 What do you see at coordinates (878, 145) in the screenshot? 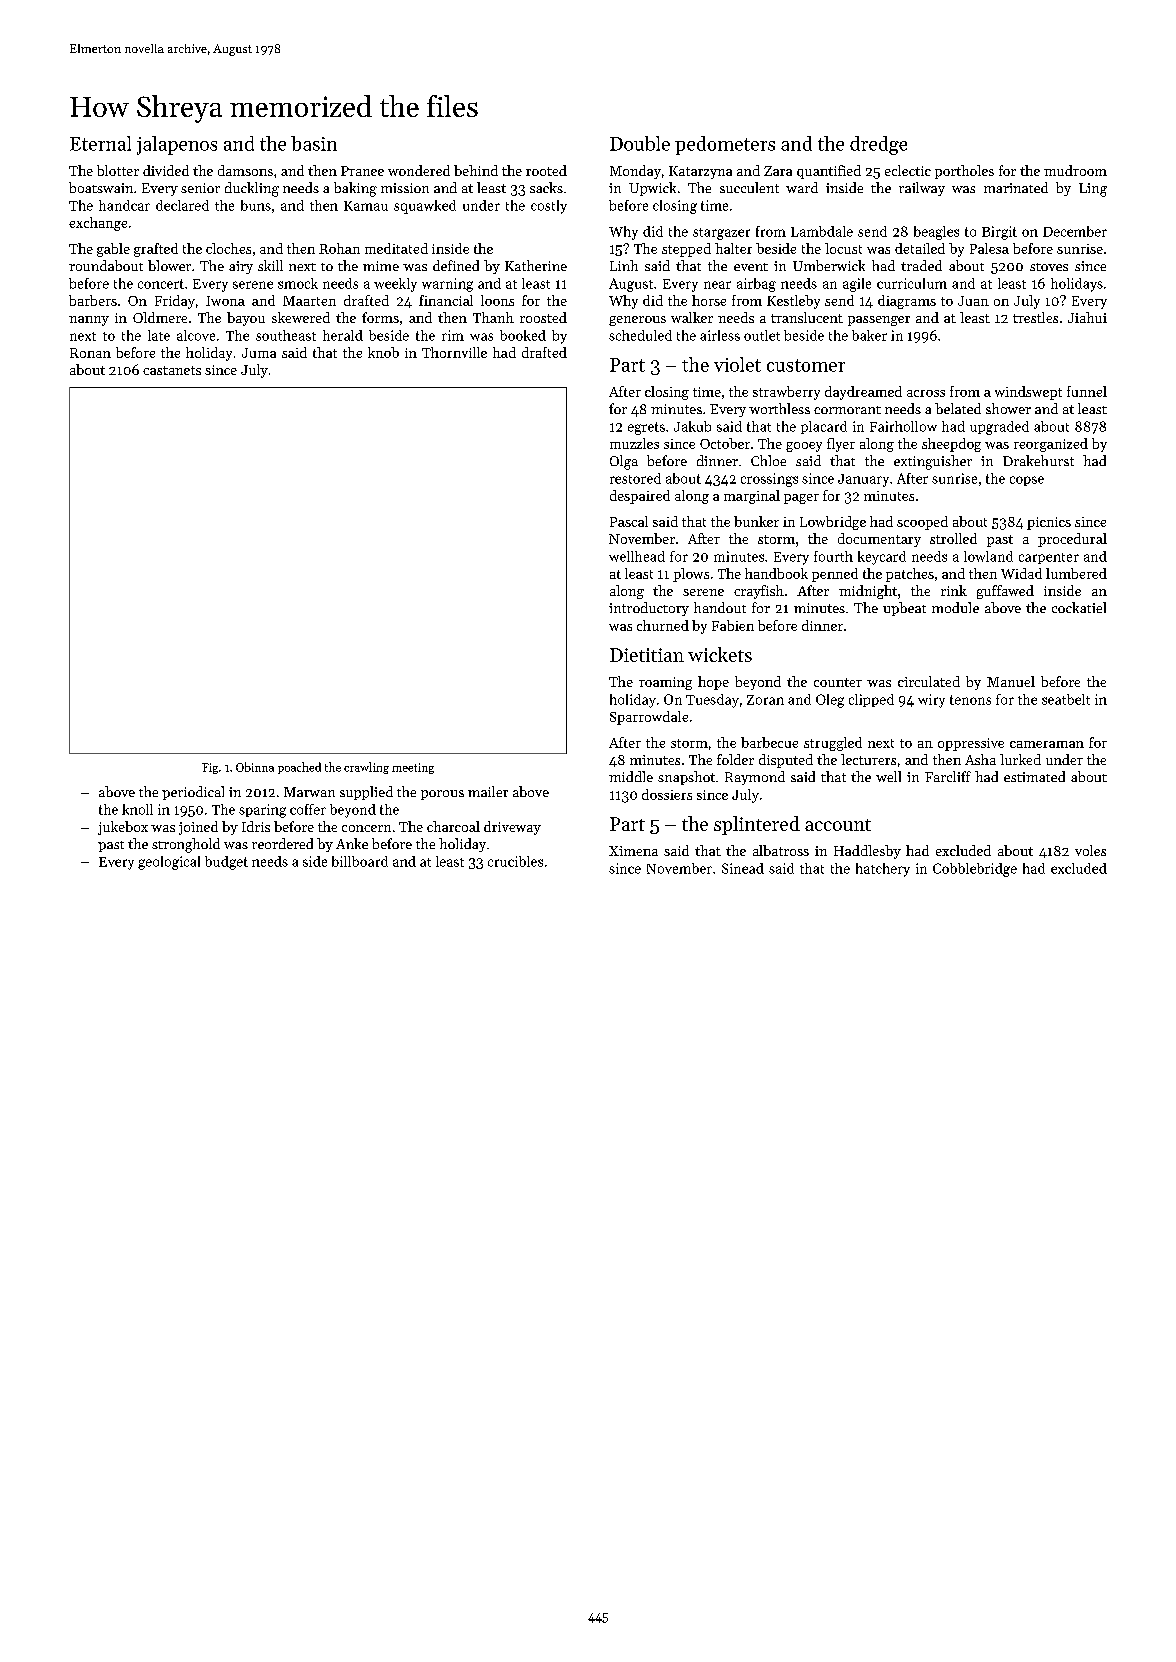
I see `dredge` at bounding box center [878, 145].
